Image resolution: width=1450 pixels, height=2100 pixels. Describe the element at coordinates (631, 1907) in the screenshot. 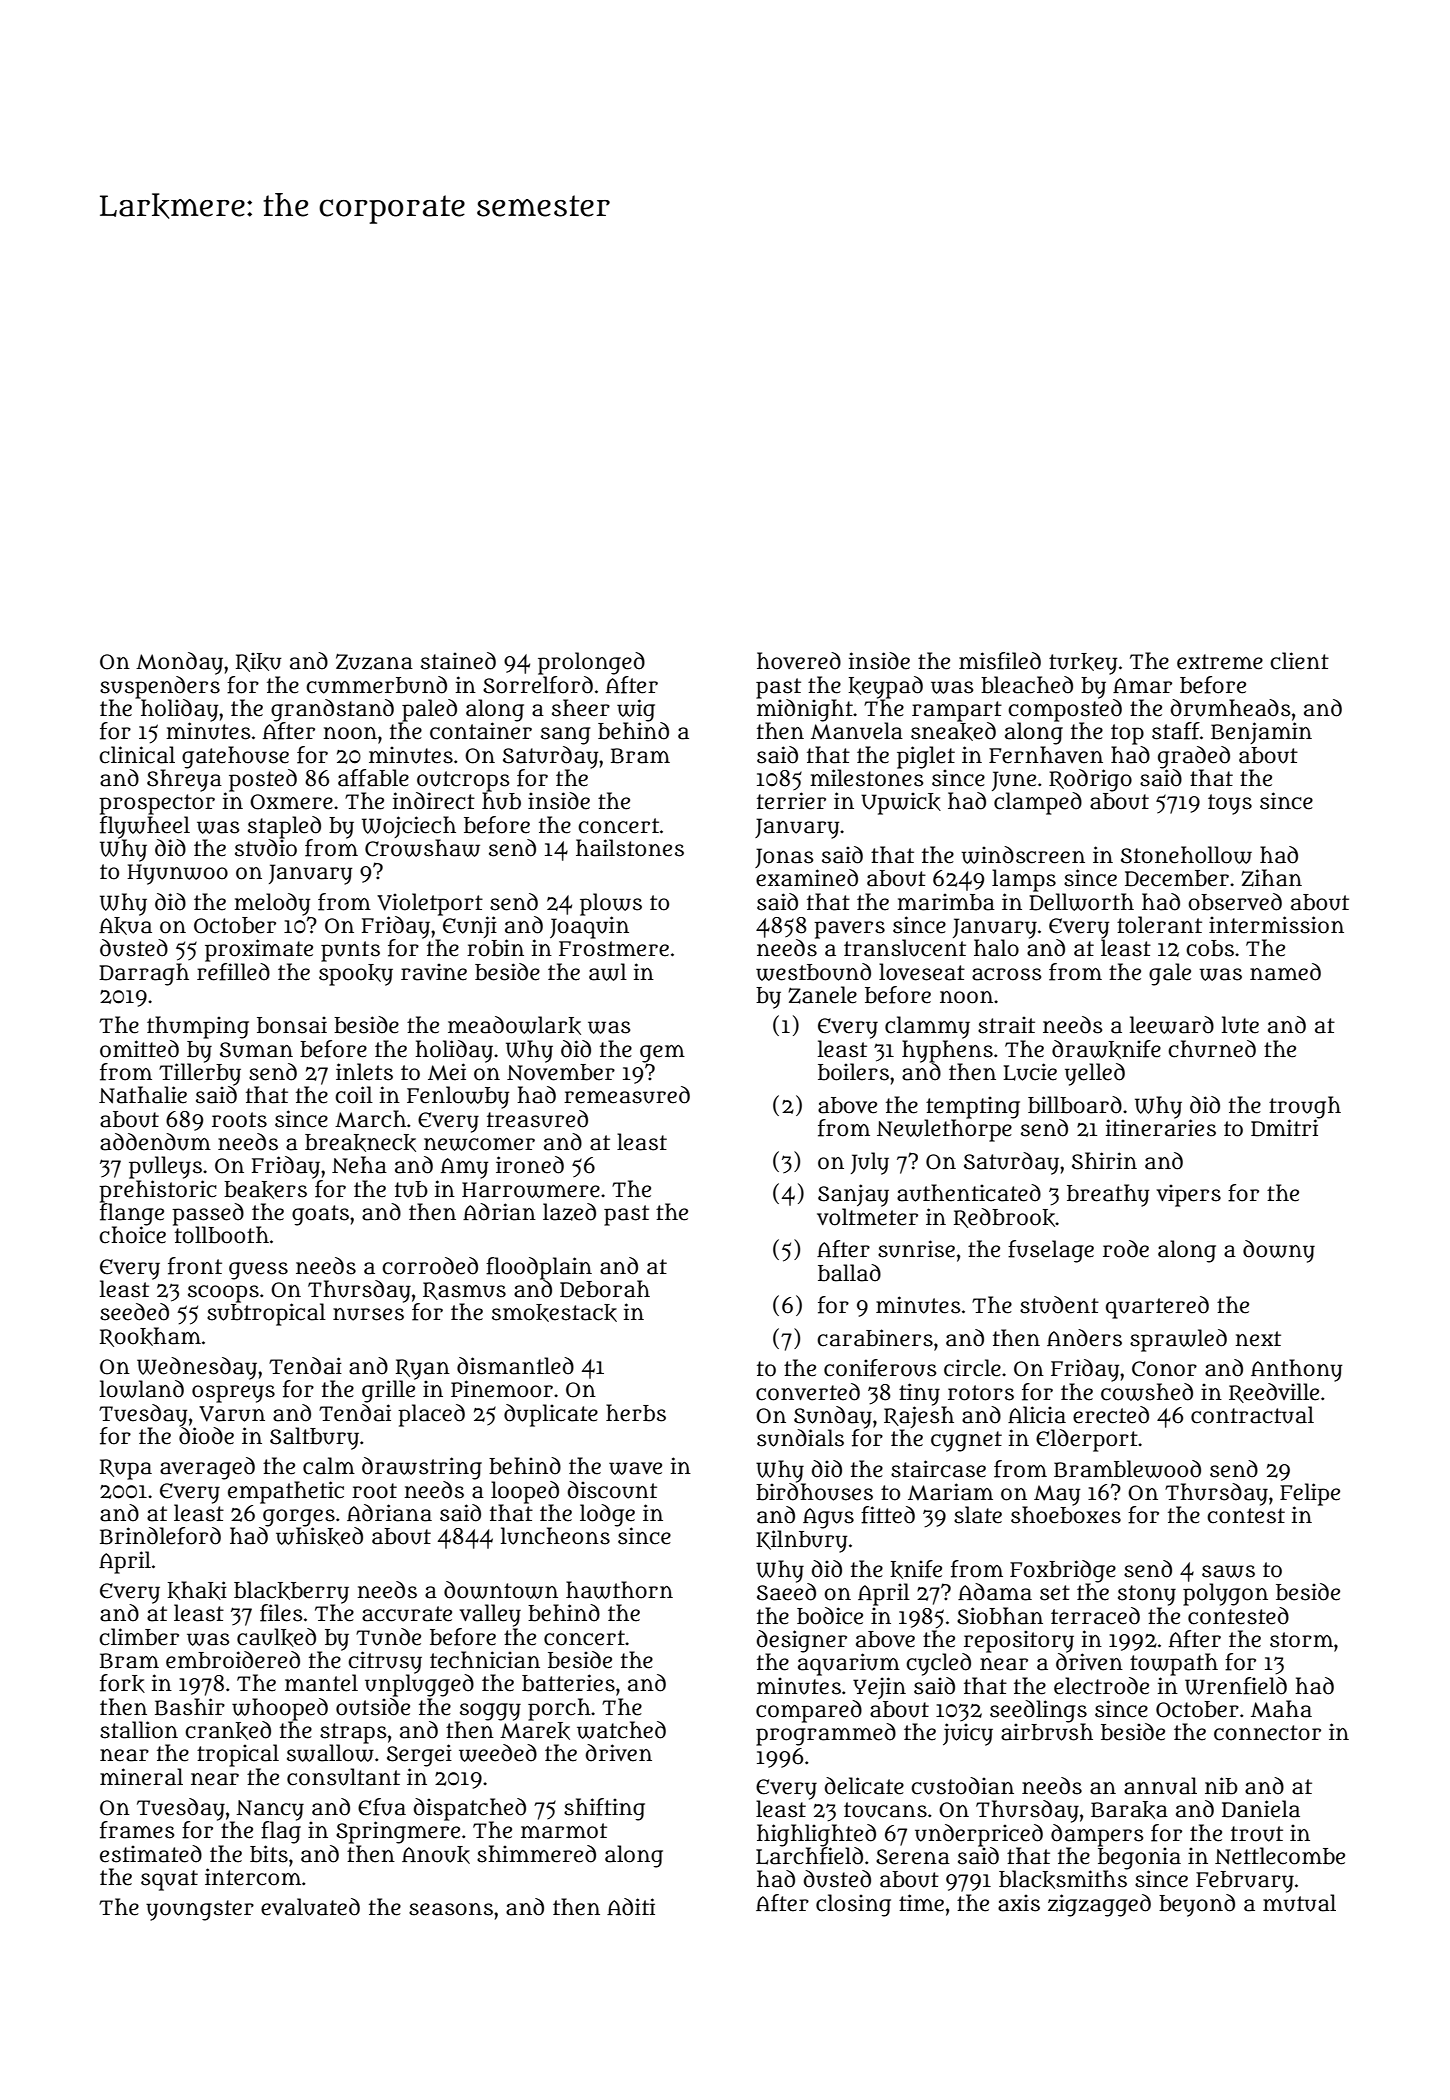

I see `Aditi` at that location.
